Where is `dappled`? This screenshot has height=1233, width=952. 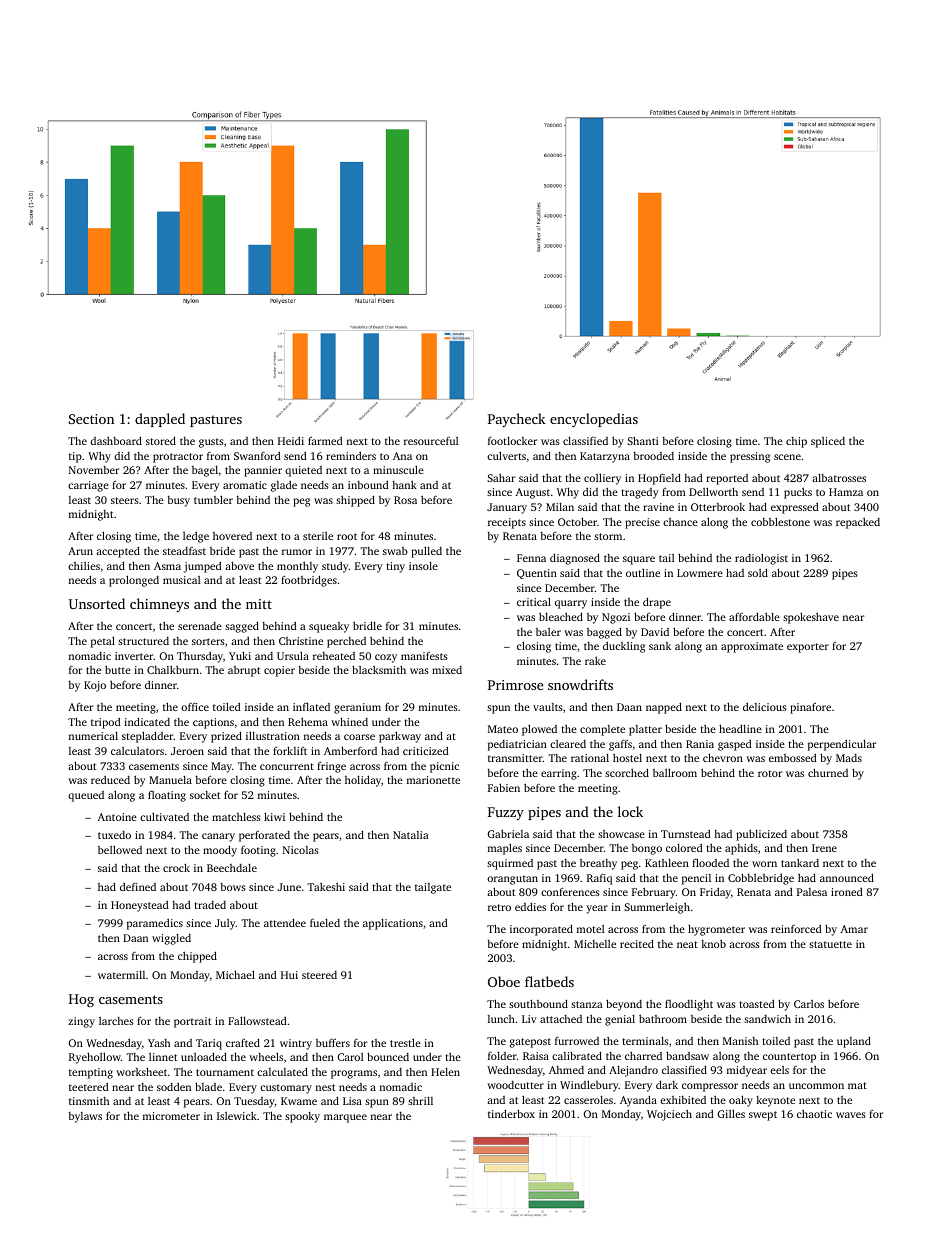 dappled is located at coordinates (160, 420).
